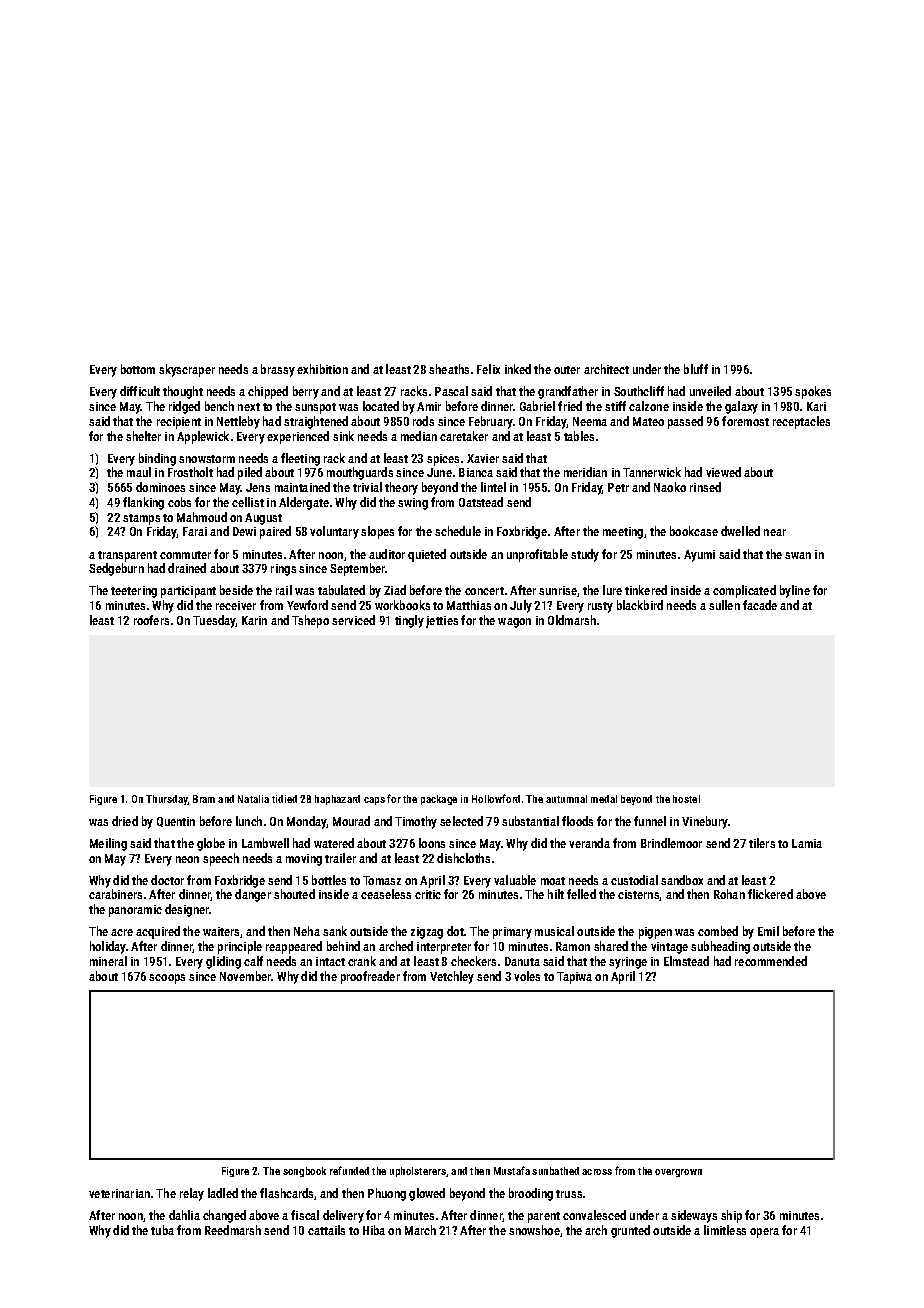  Describe the element at coordinates (514, 623) in the screenshot. I see `wagon` at that location.
